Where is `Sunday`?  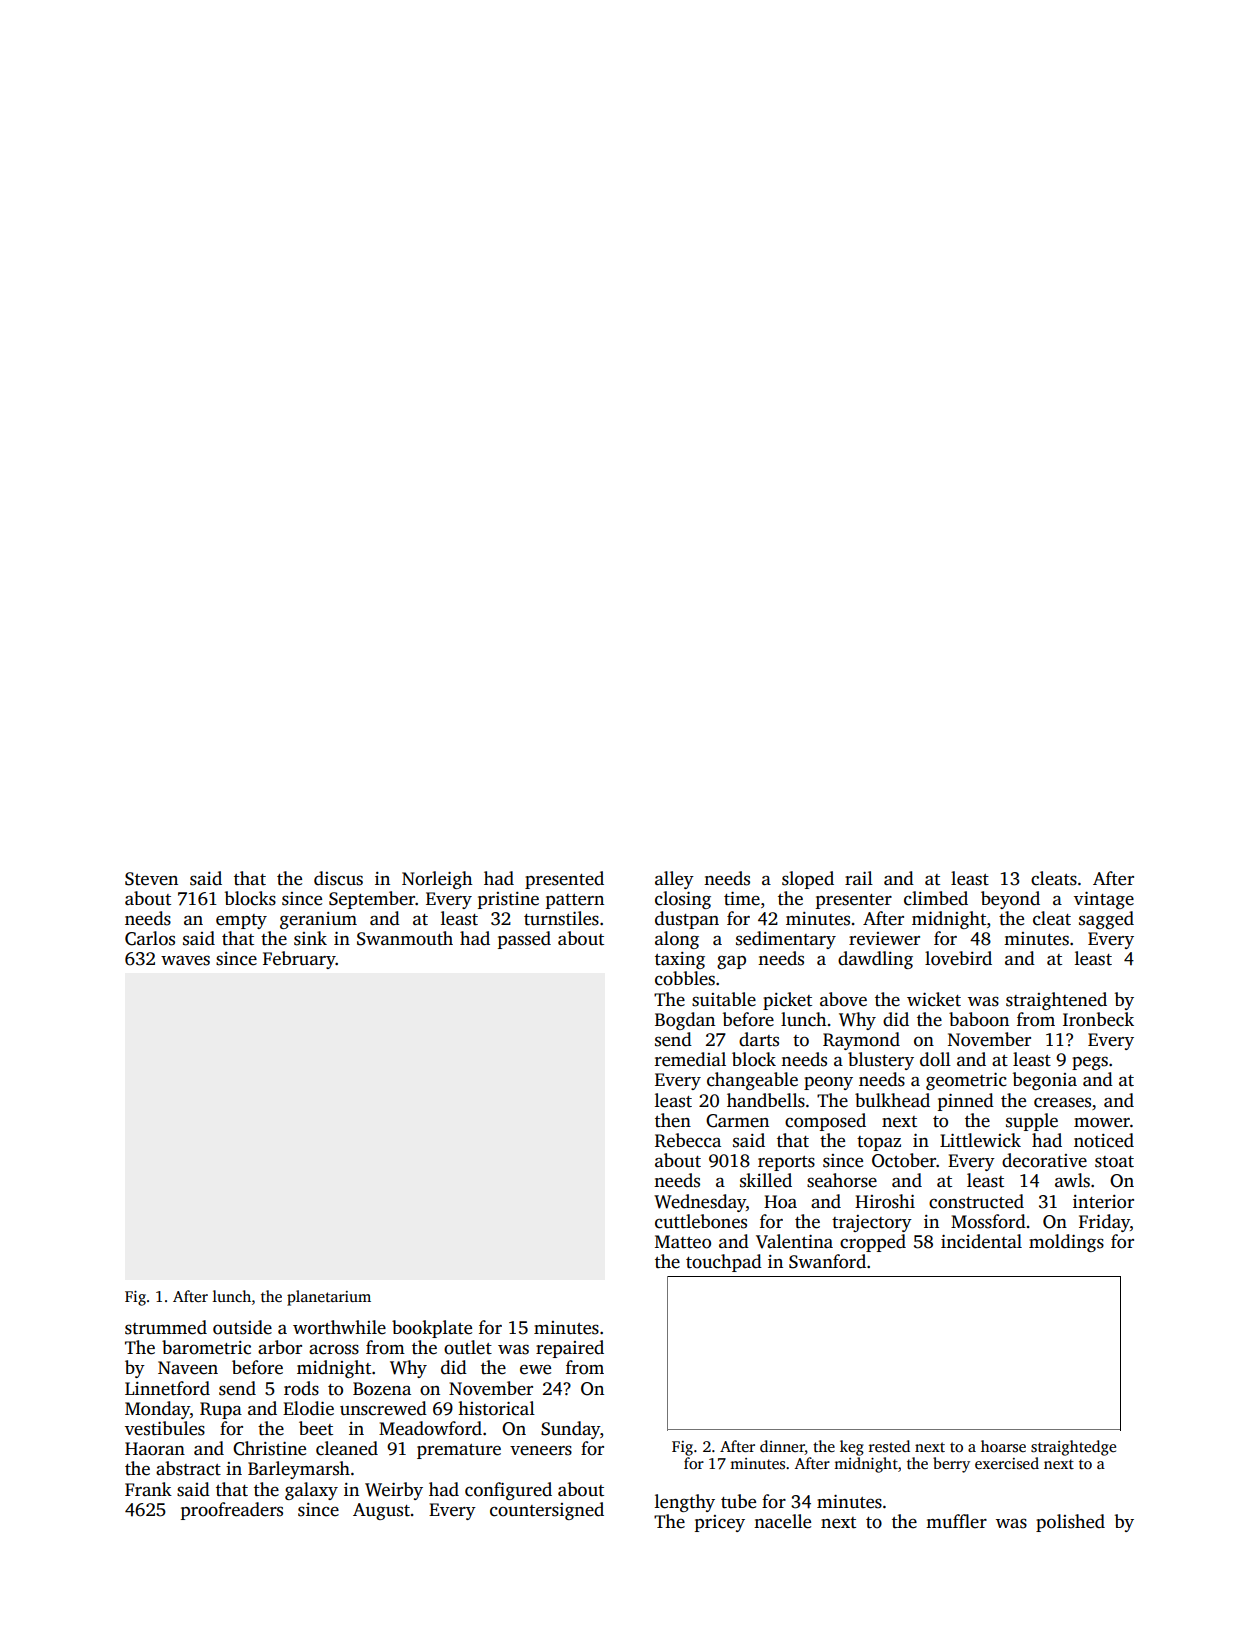
Sunday is located at coordinates (570, 1430).
